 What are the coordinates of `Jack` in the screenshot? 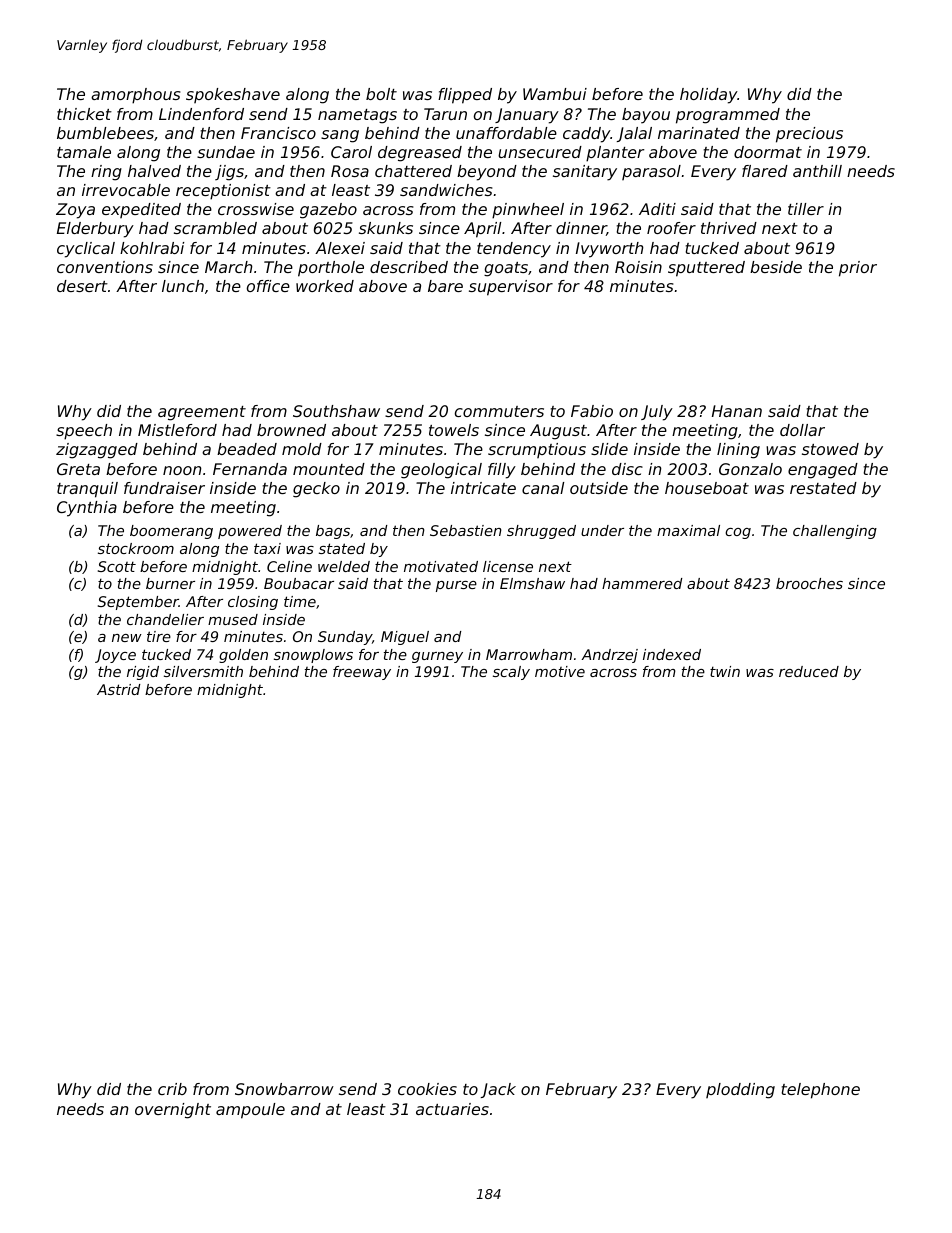 It's located at (498, 1090).
